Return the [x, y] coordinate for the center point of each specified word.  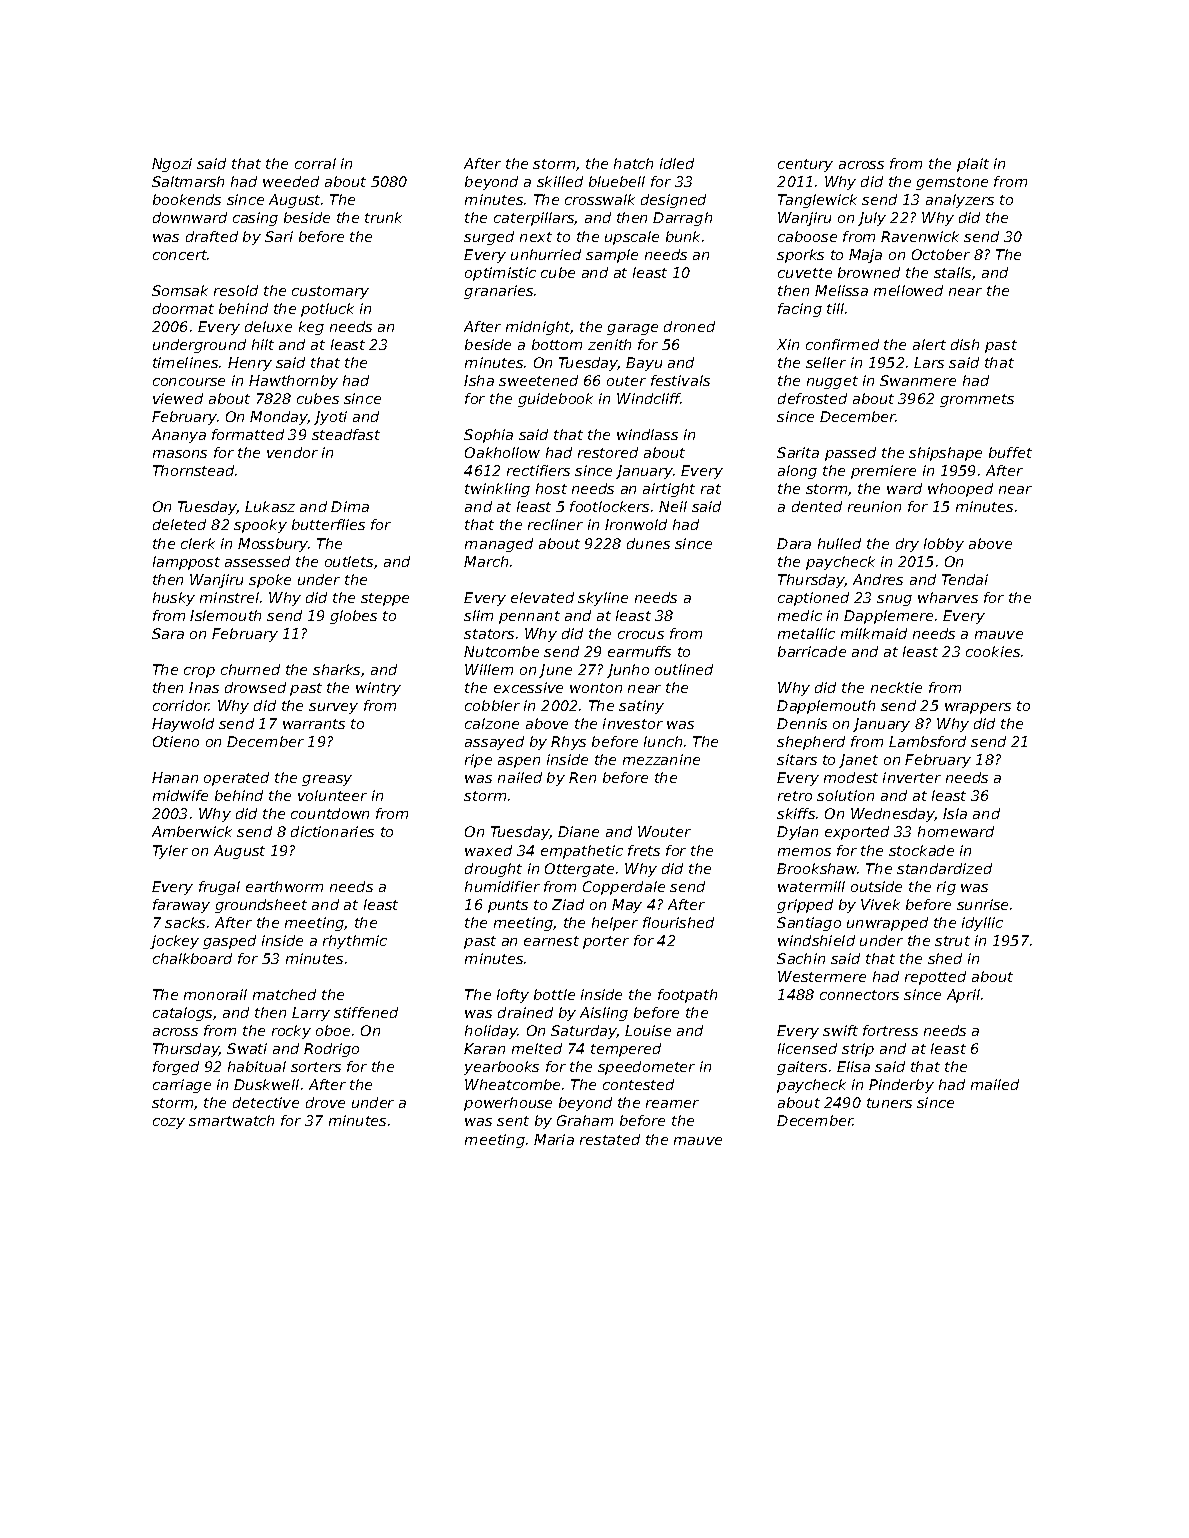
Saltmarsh [188, 181]
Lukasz [270, 506]
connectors [859, 995]
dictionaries [332, 831]
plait [973, 165]
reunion [874, 506]
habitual [257, 1066]
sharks [336, 669]
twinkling [497, 490]
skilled [560, 181]
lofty [513, 996]
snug [894, 600]
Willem [489, 669]
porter [606, 942]
